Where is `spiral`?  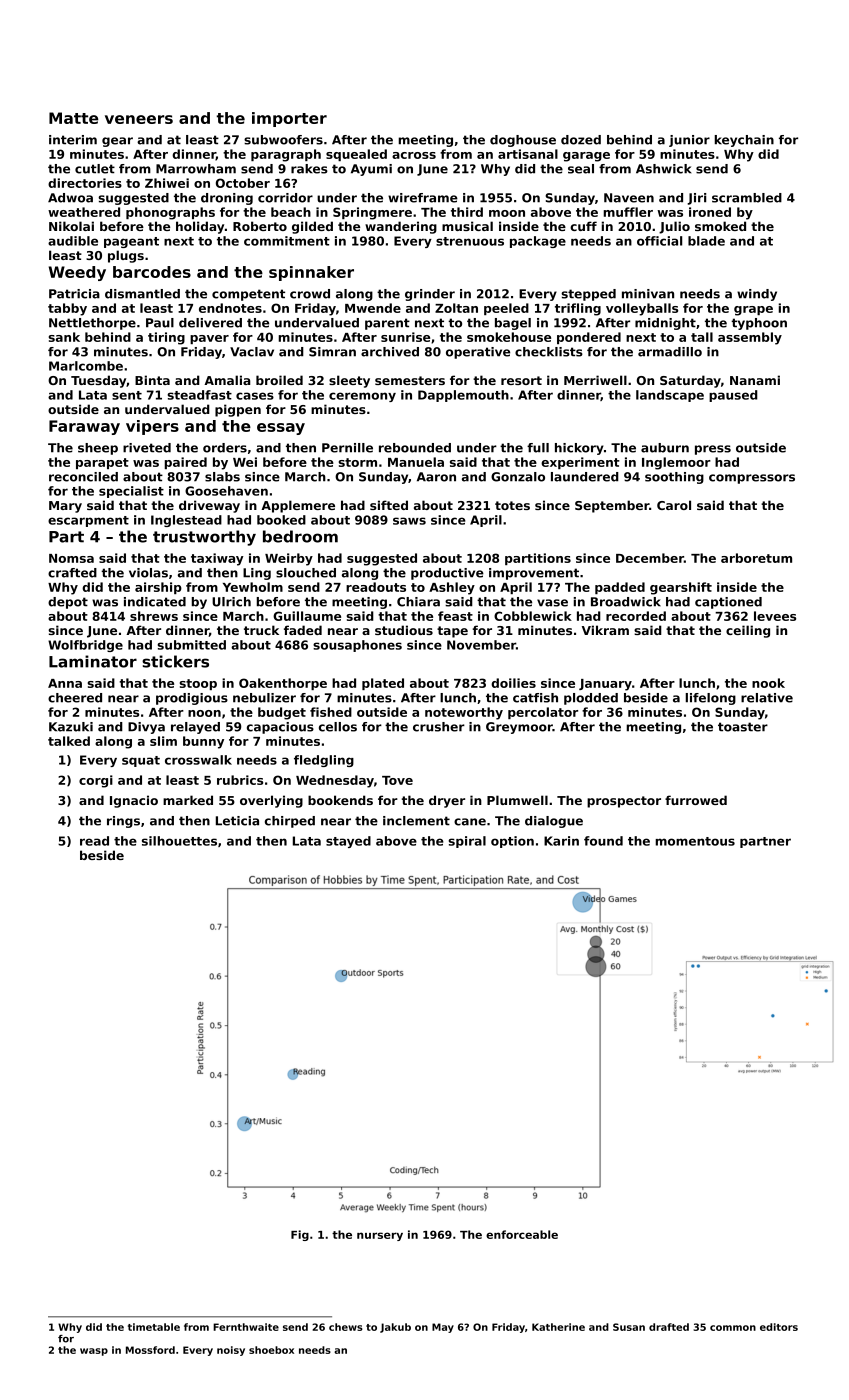
spiral is located at coordinates (467, 842).
